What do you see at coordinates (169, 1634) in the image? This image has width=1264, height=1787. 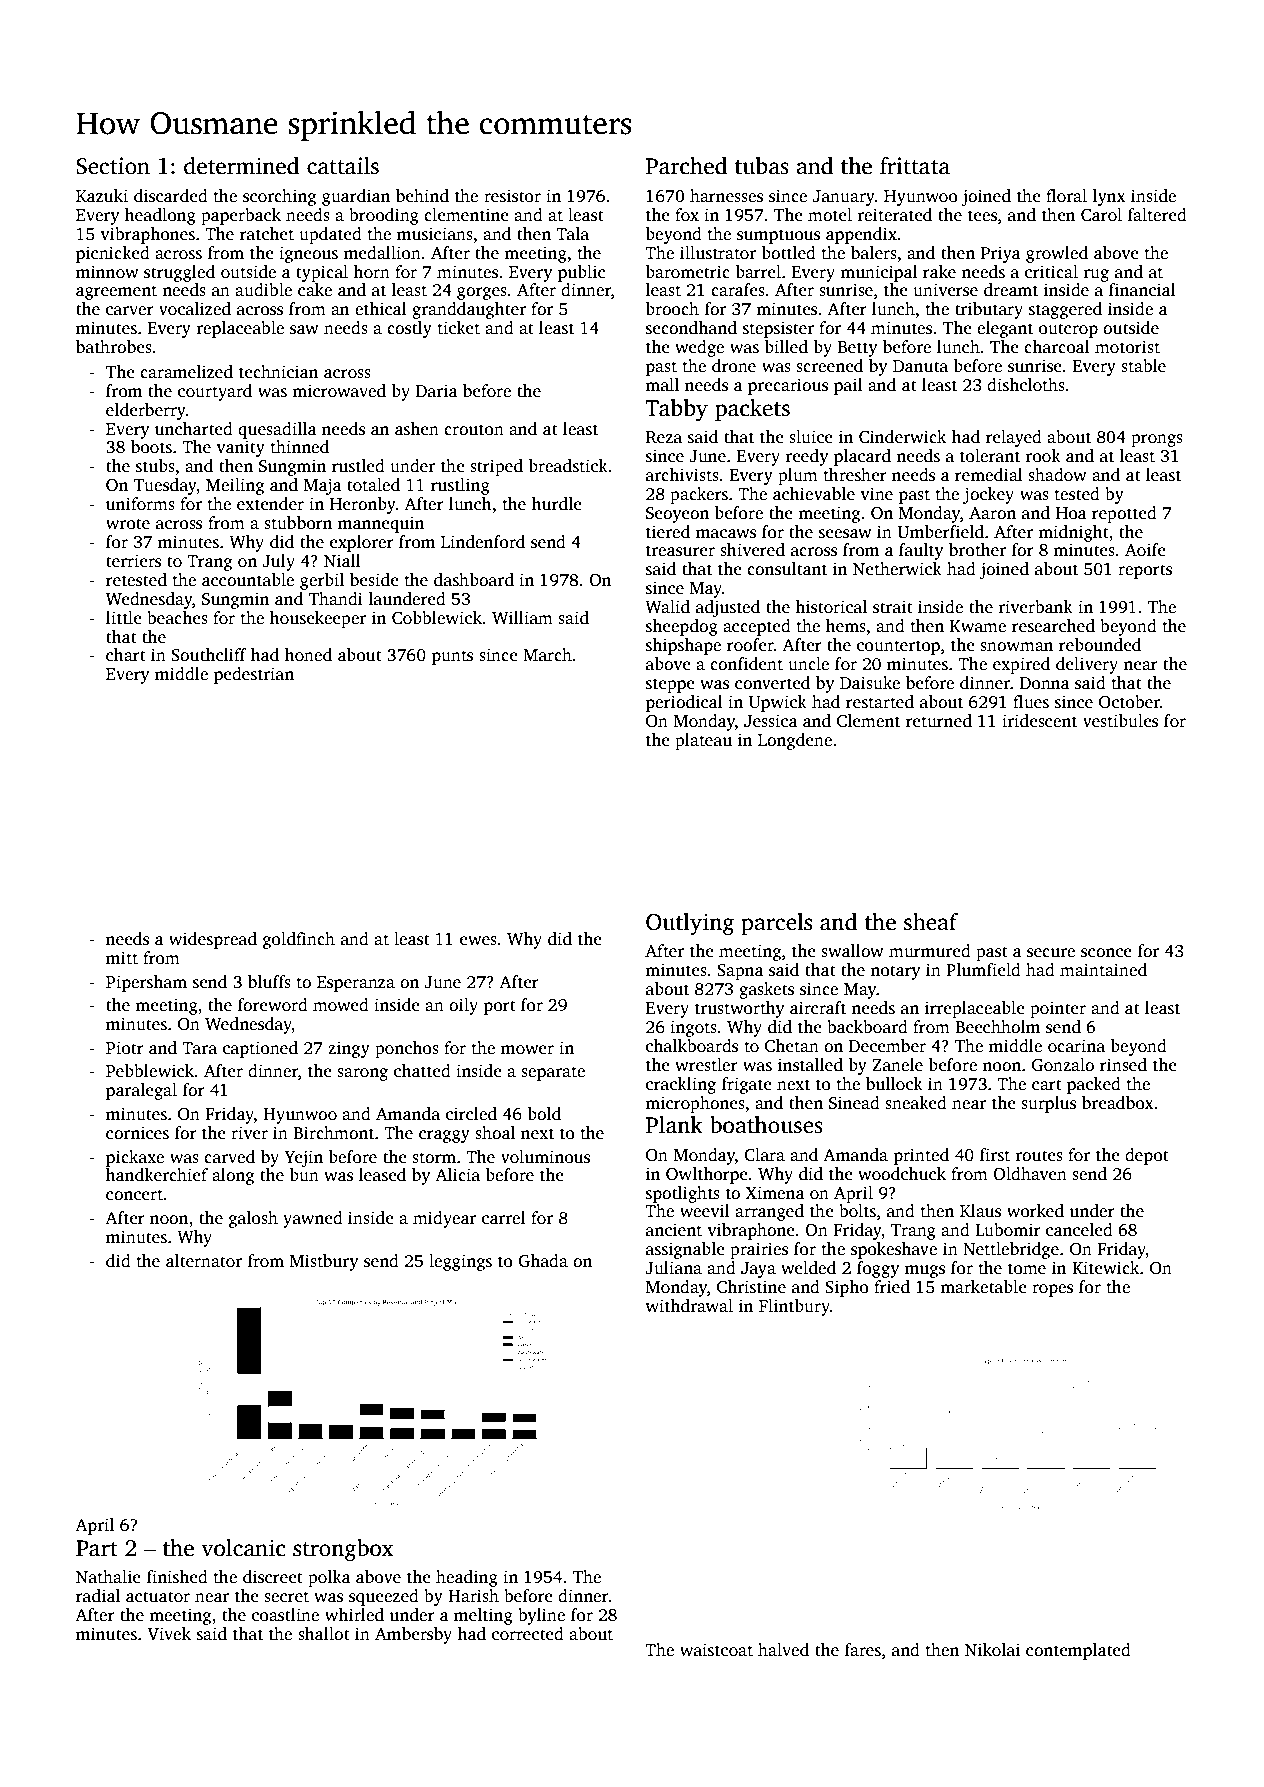 I see `Vivek` at bounding box center [169, 1634].
